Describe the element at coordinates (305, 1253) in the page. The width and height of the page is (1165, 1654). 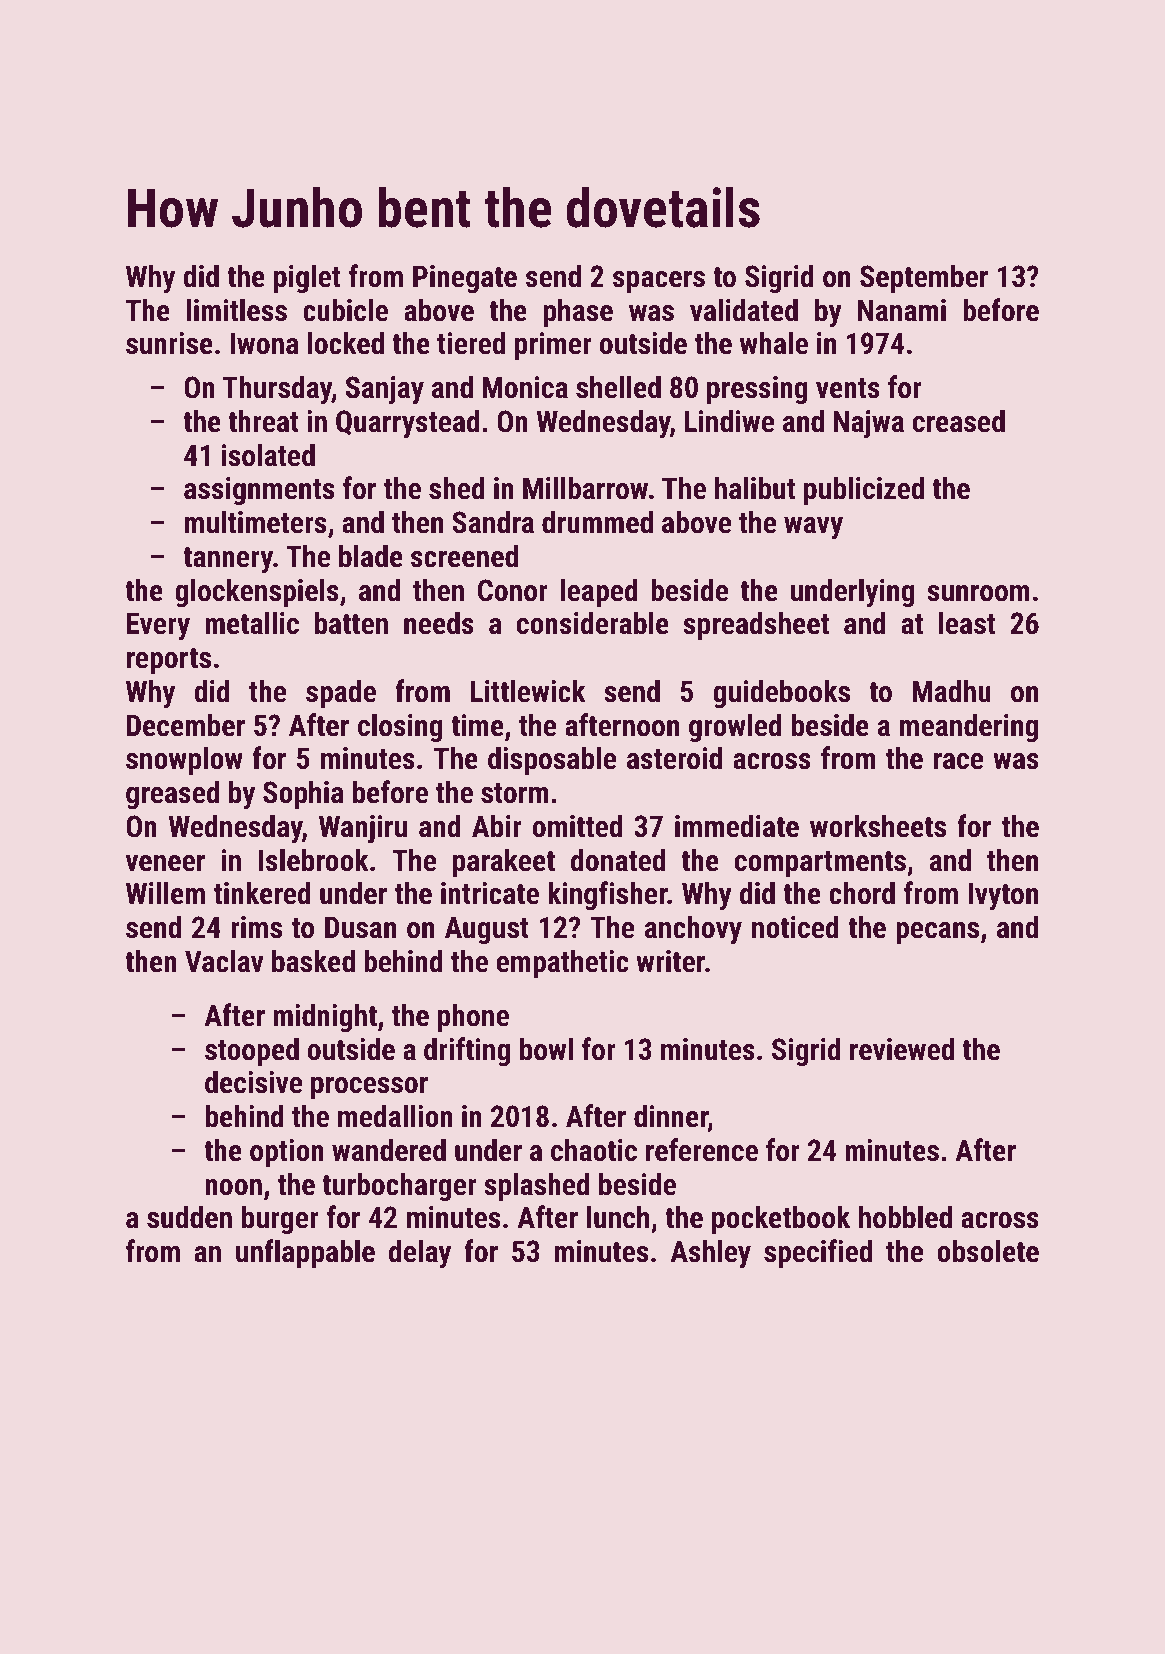
I see `unflappable` at that location.
